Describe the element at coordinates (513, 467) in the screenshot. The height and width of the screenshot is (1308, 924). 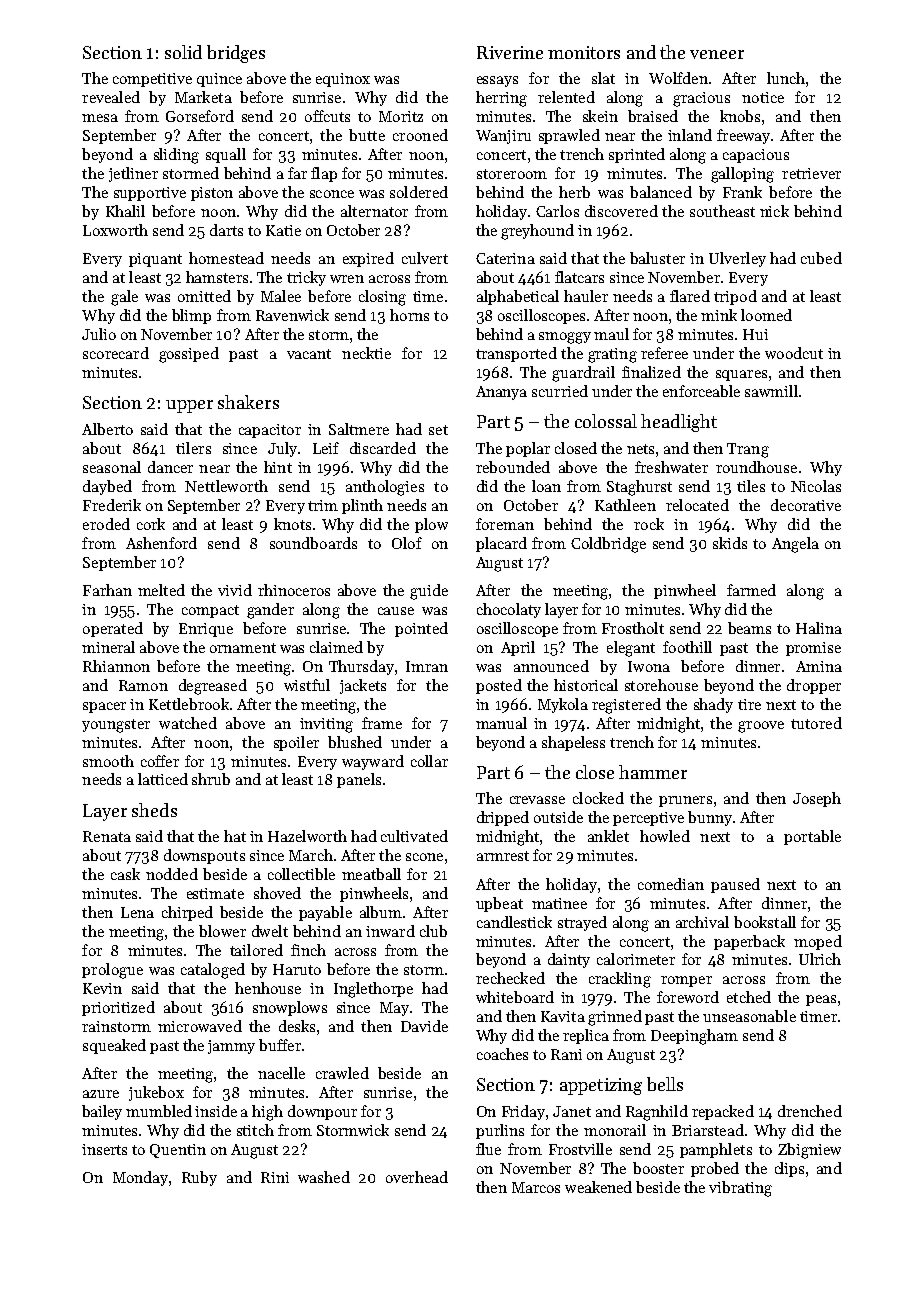
I see `rebounded` at that location.
